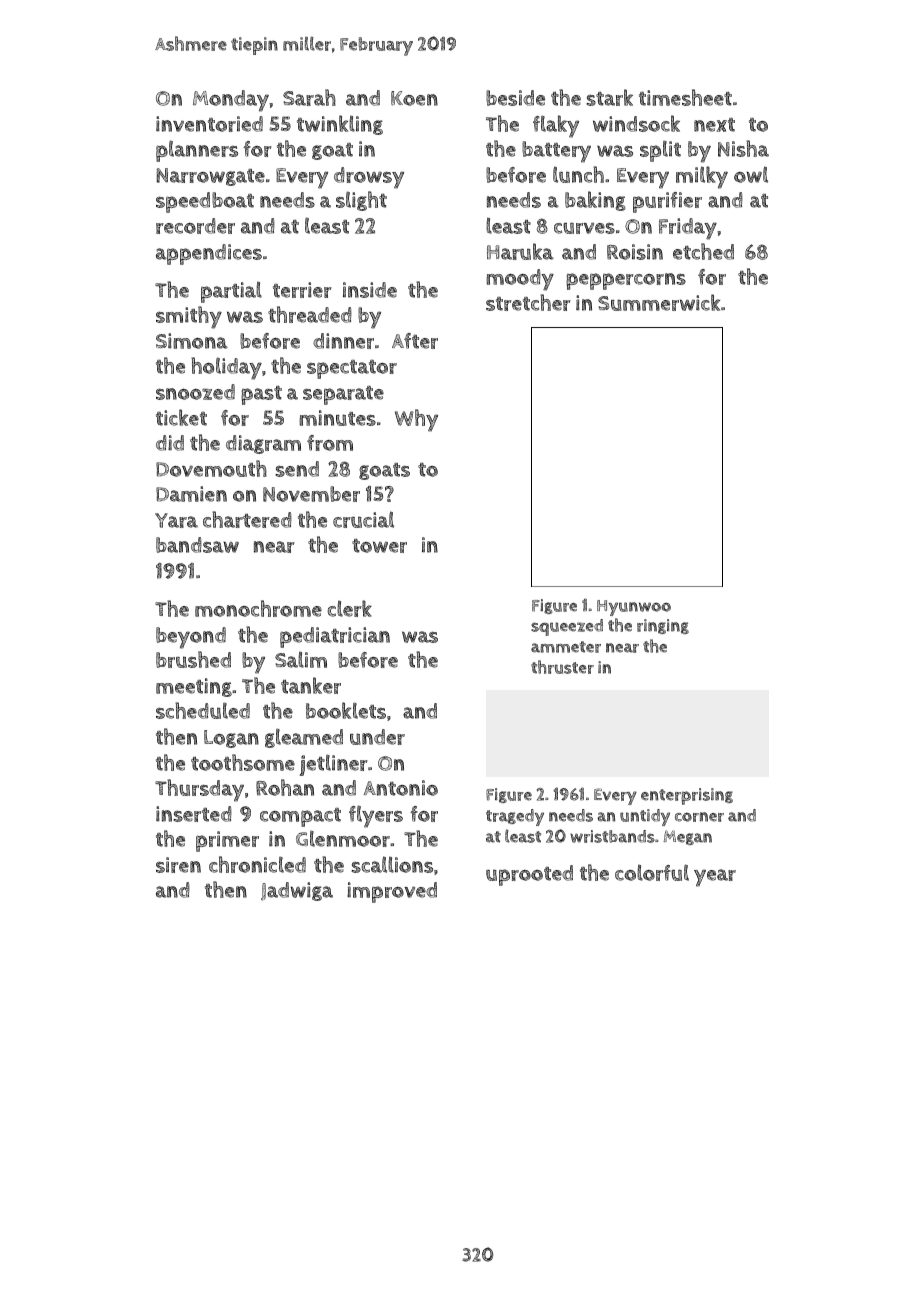 The image size is (924, 1311). What do you see at coordinates (715, 878) in the document?
I see `year` at bounding box center [715, 878].
